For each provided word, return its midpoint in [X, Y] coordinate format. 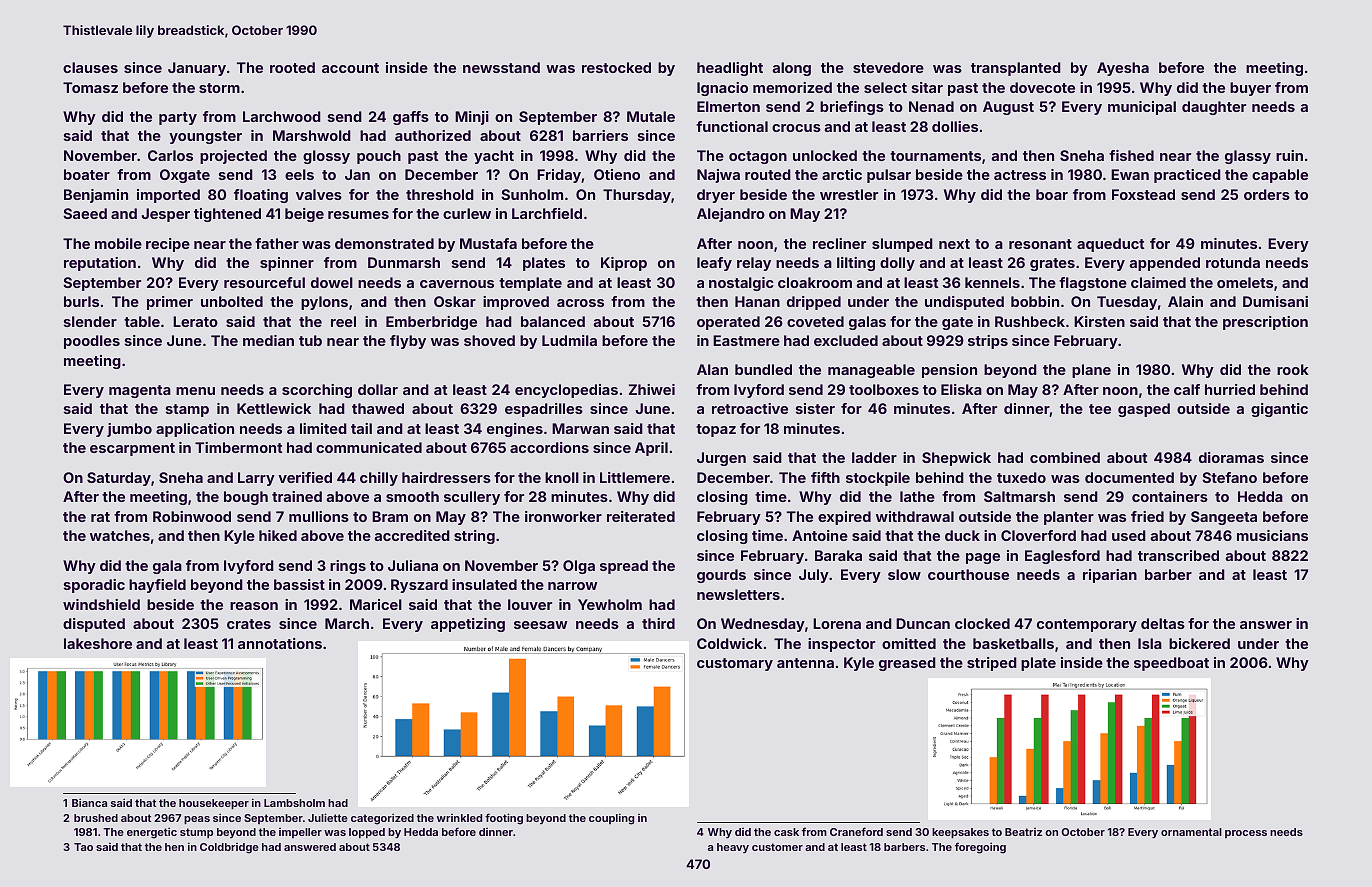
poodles [92, 342]
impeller [300, 833]
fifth [825, 477]
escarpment [132, 449]
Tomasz [90, 87]
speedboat [1171, 664]
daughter [1214, 108]
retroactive [750, 408]
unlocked [825, 155]
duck [962, 535]
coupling [611, 819]
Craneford [856, 831]
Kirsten [1099, 321]
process [1246, 834]
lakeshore [98, 643]
